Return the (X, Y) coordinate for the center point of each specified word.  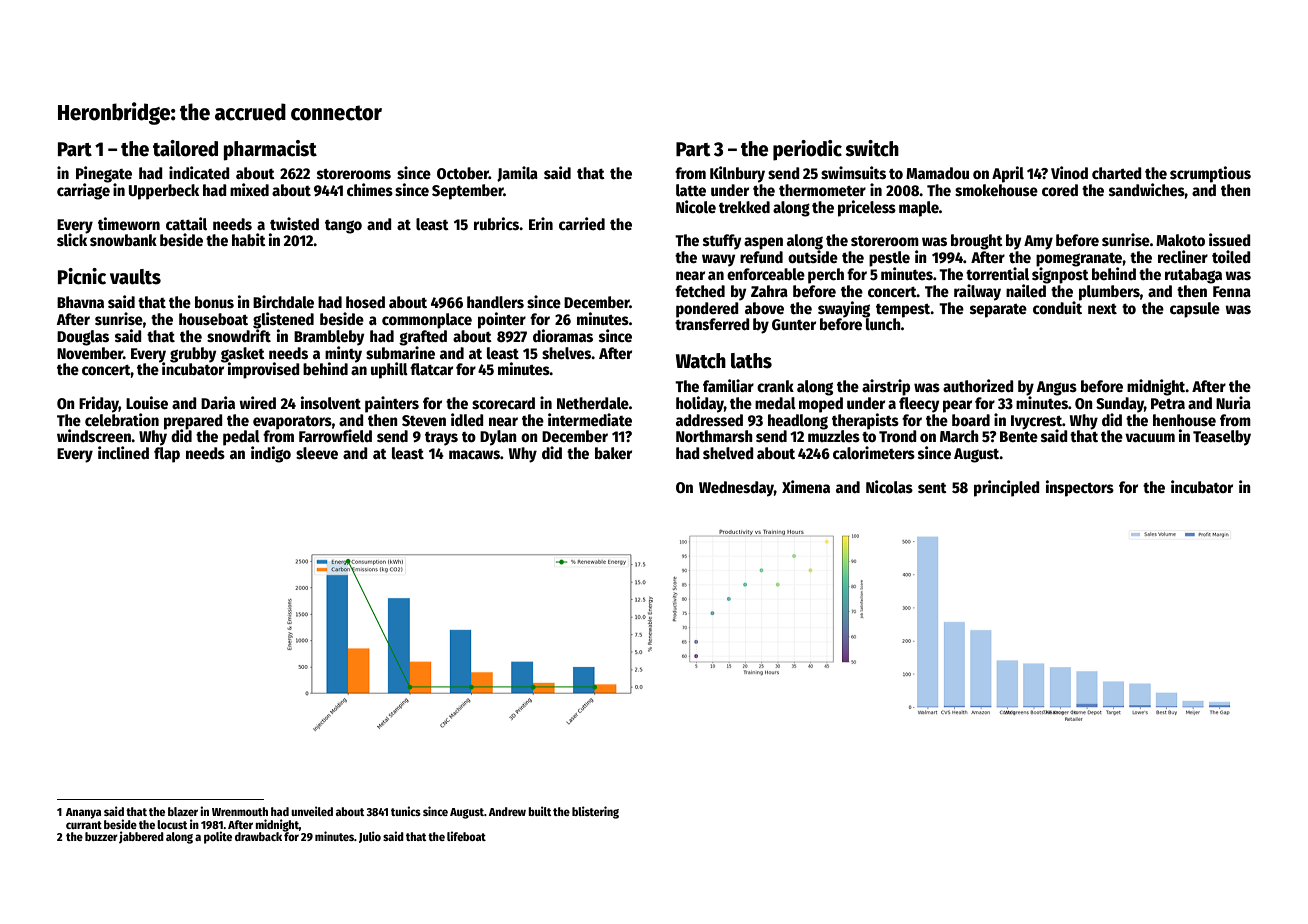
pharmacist (270, 150)
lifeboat (466, 836)
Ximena (806, 487)
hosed (365, 302)
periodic (807, 150)
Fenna (1232, 291)
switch (872, 148)
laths (751, 361)
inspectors (1080, 488)
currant (84, 825)
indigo (271, 454)
